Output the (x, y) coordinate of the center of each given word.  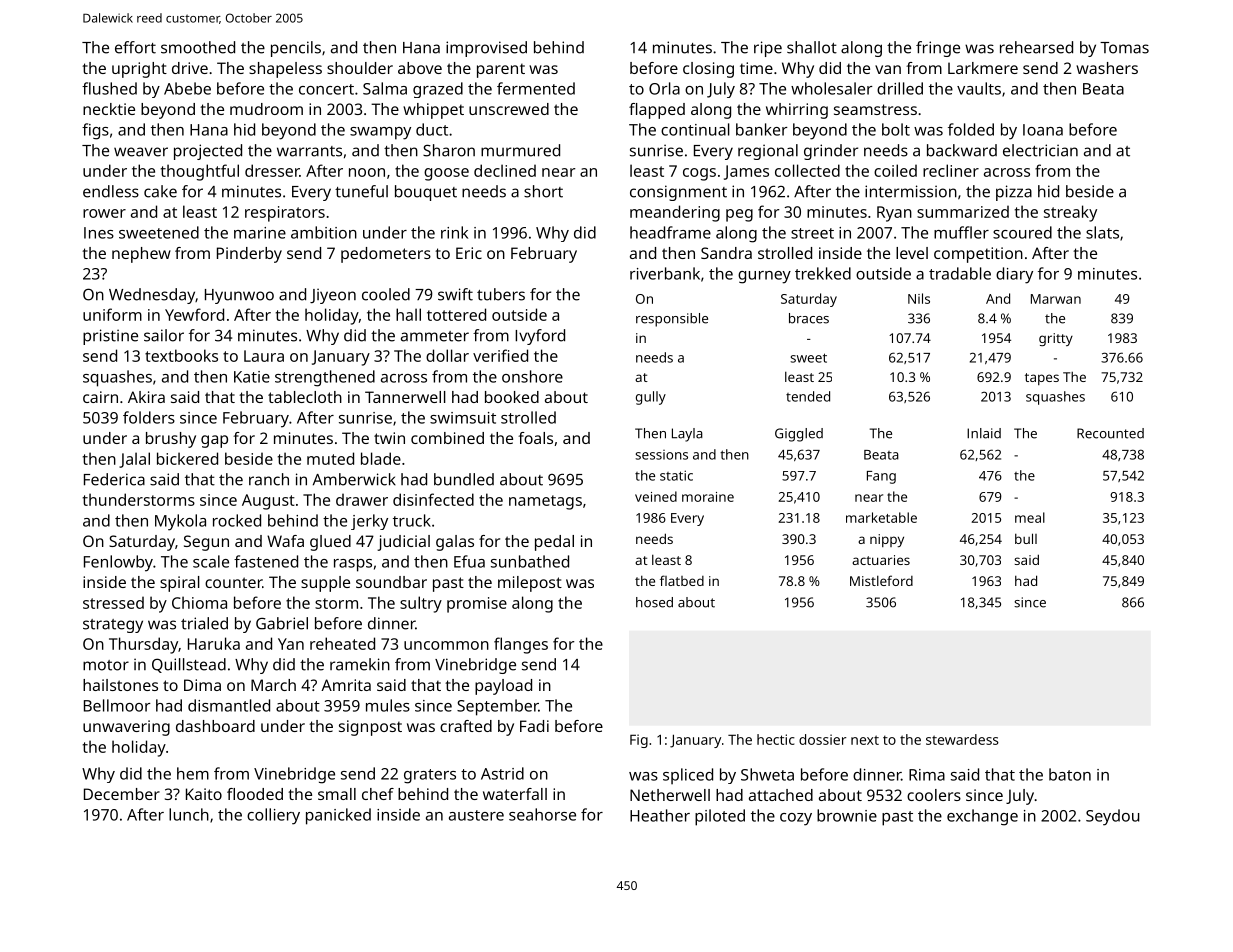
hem (193, 773)
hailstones (120, 685)
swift (455, 294)
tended (808, 396)
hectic (776, 739)
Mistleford (881, 580)
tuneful (361, 191)
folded (971, 129)
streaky (1070, 213)
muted (330, 458)
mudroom (266, 109)
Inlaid (984, 433)
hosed (654, 602)
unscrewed (509, 109)
